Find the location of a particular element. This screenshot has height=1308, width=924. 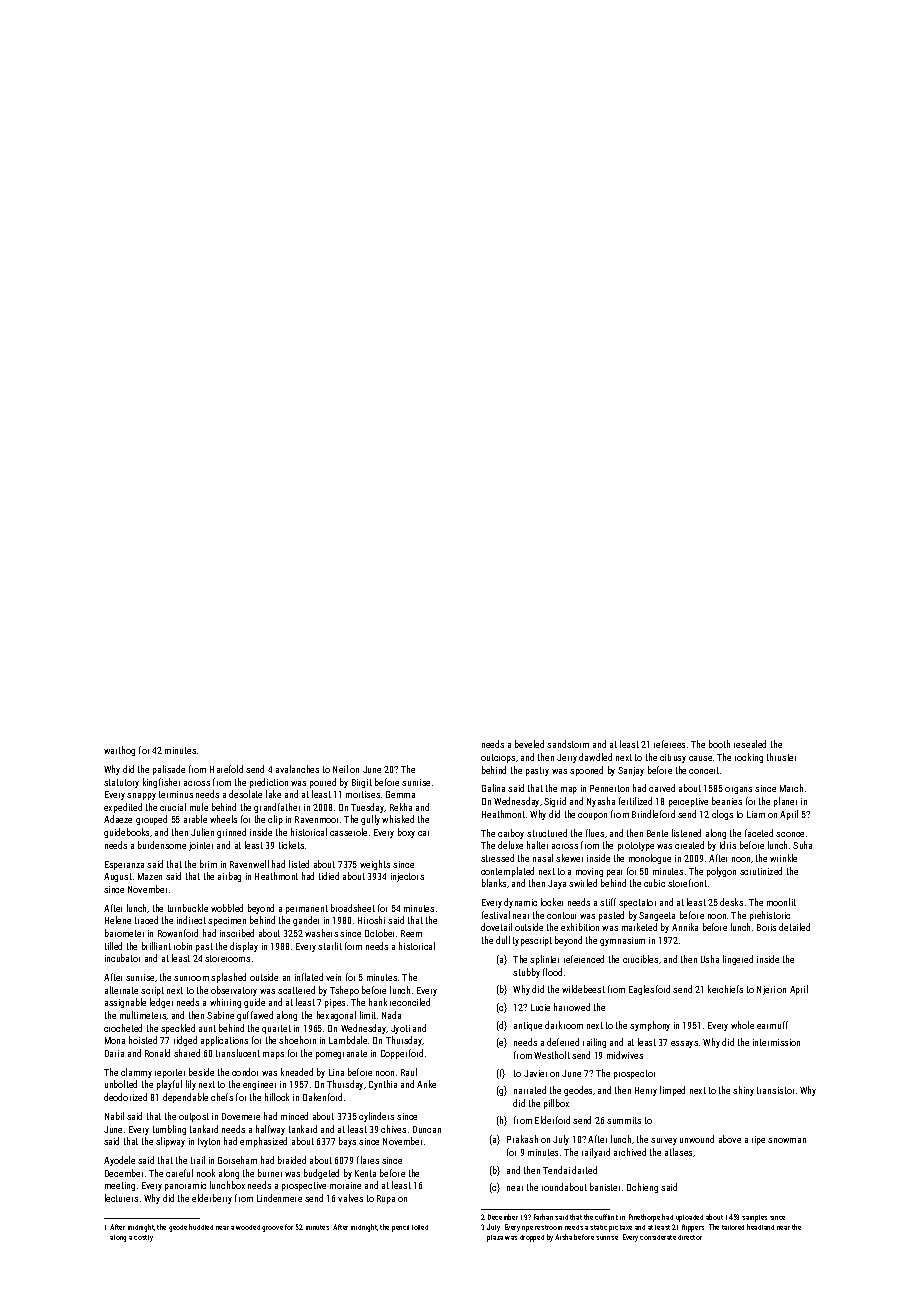

Sigrid is located at coordinates (555, 802).
